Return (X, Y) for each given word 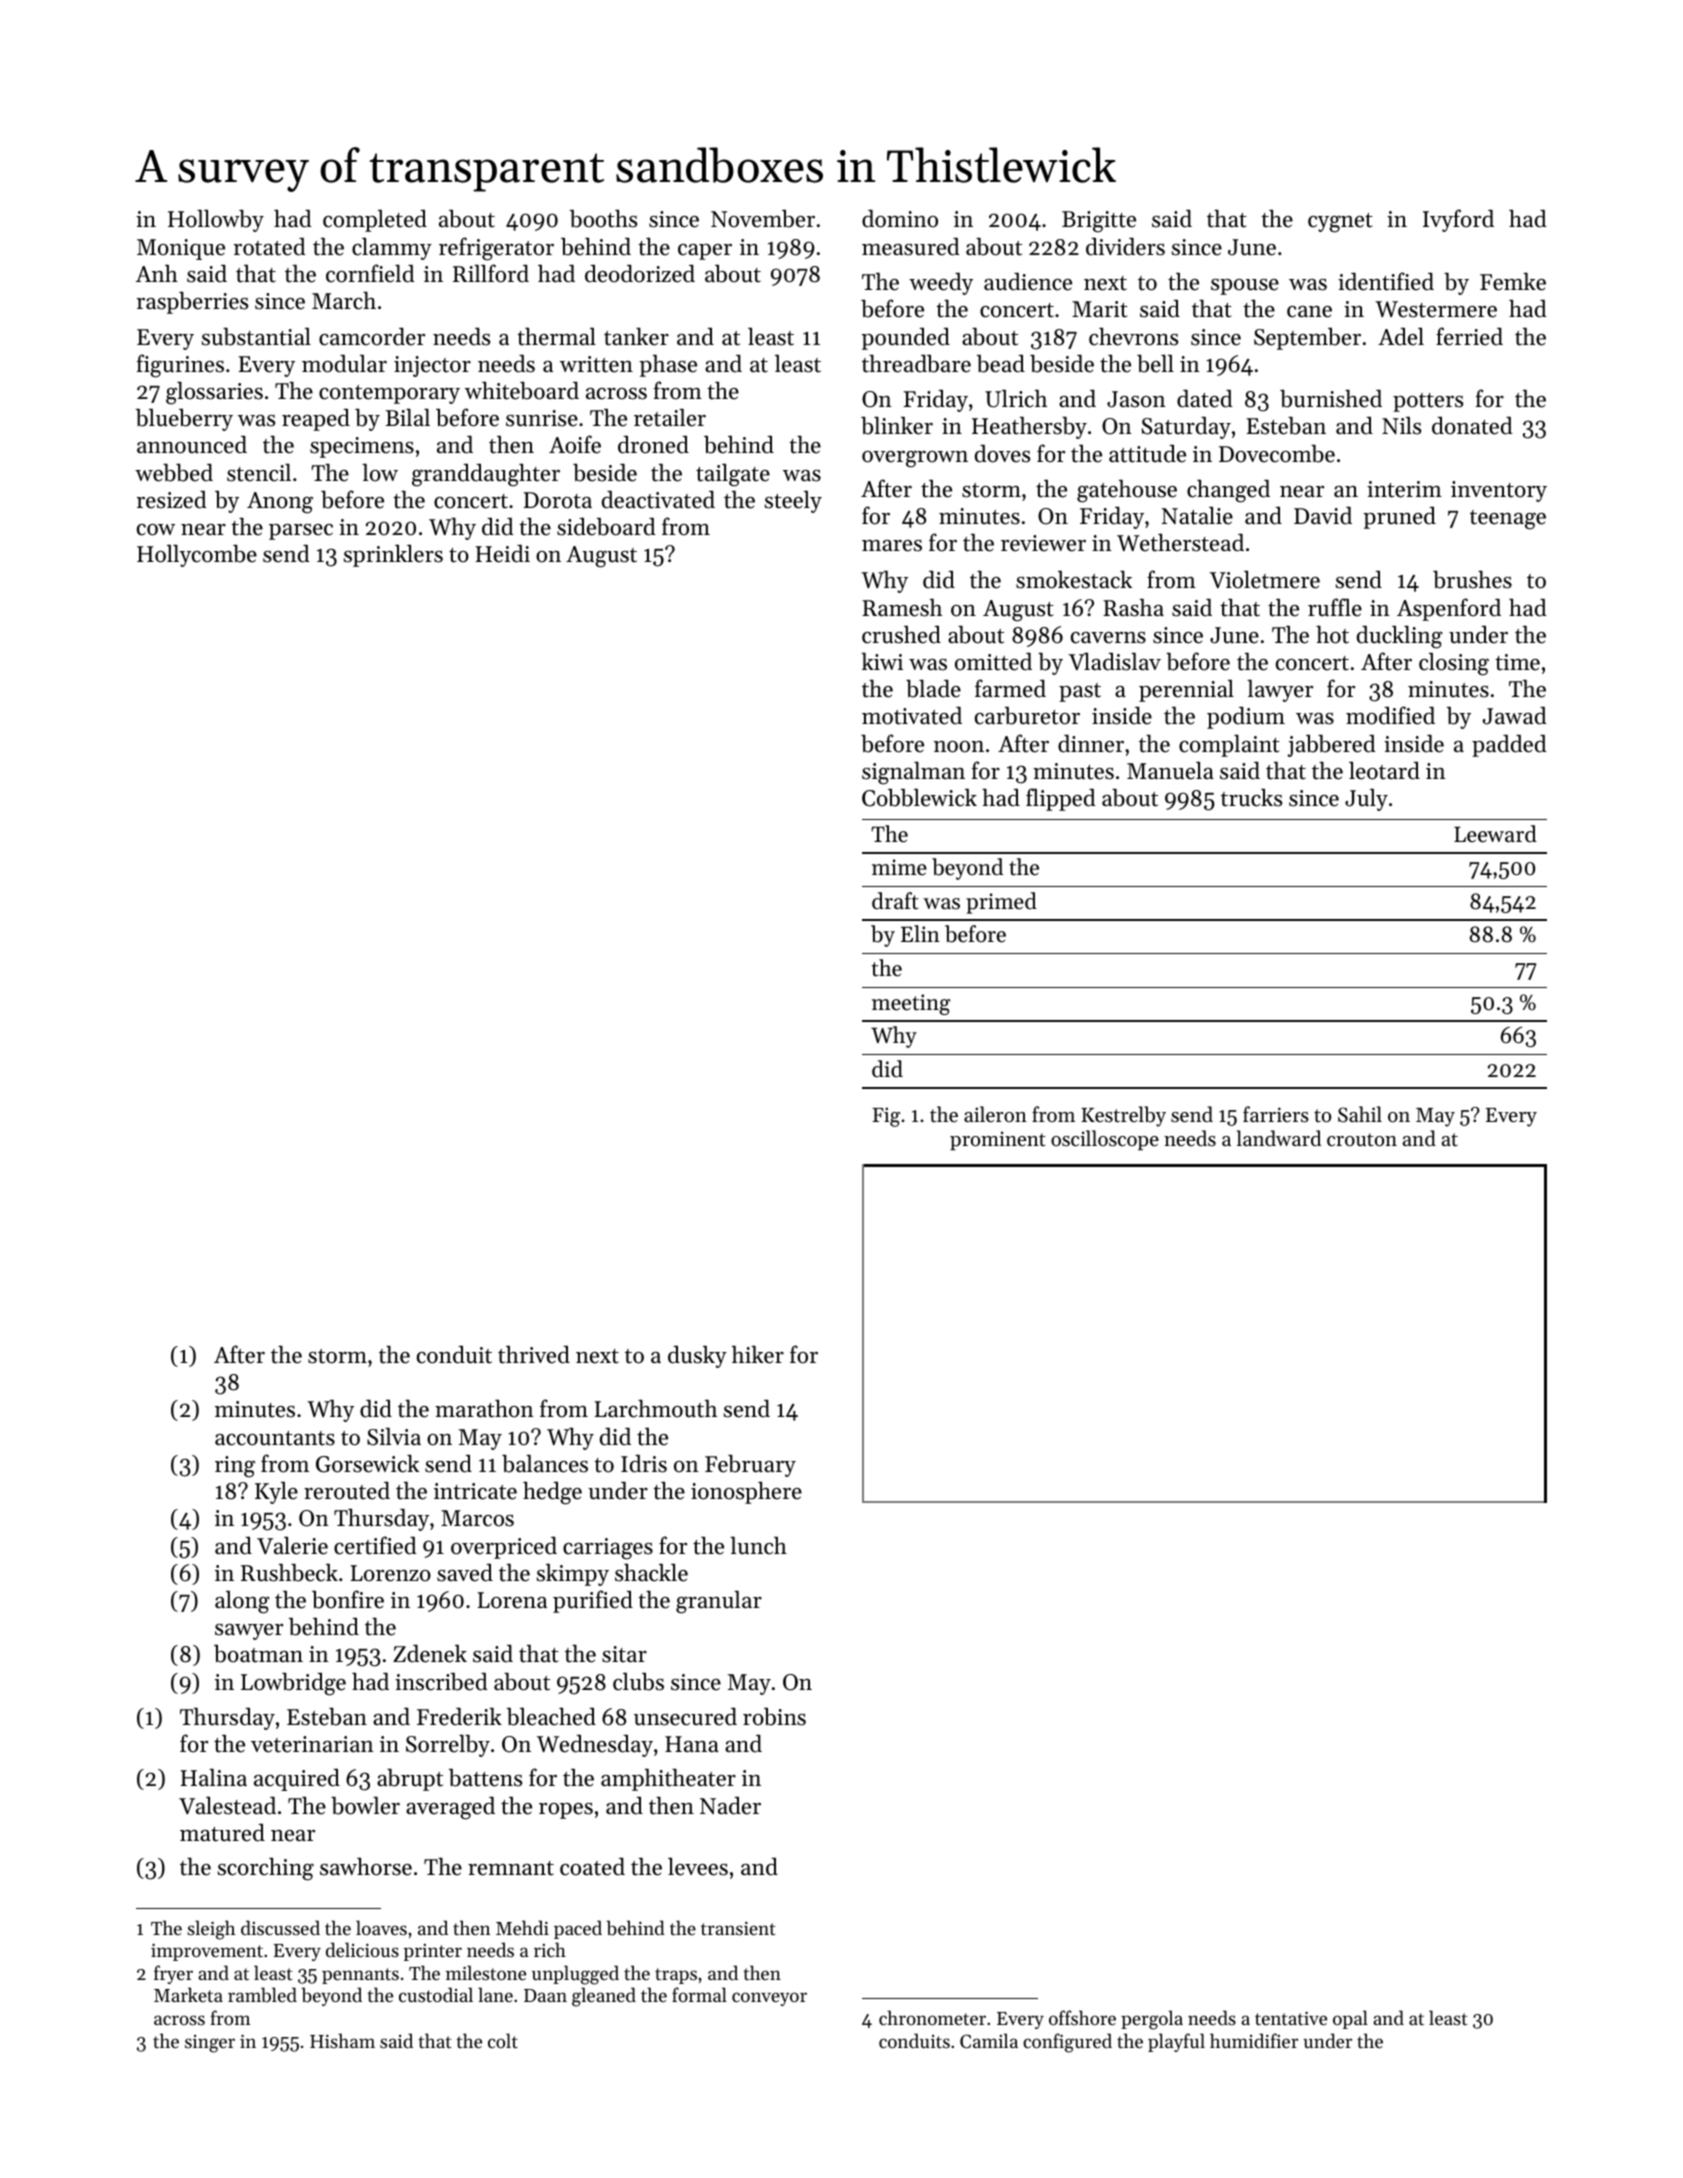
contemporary (389, 394)
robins (774, 1717)
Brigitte (1099, 222)
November (763, 219)
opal (1350, 2019)
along (242, 1602)
